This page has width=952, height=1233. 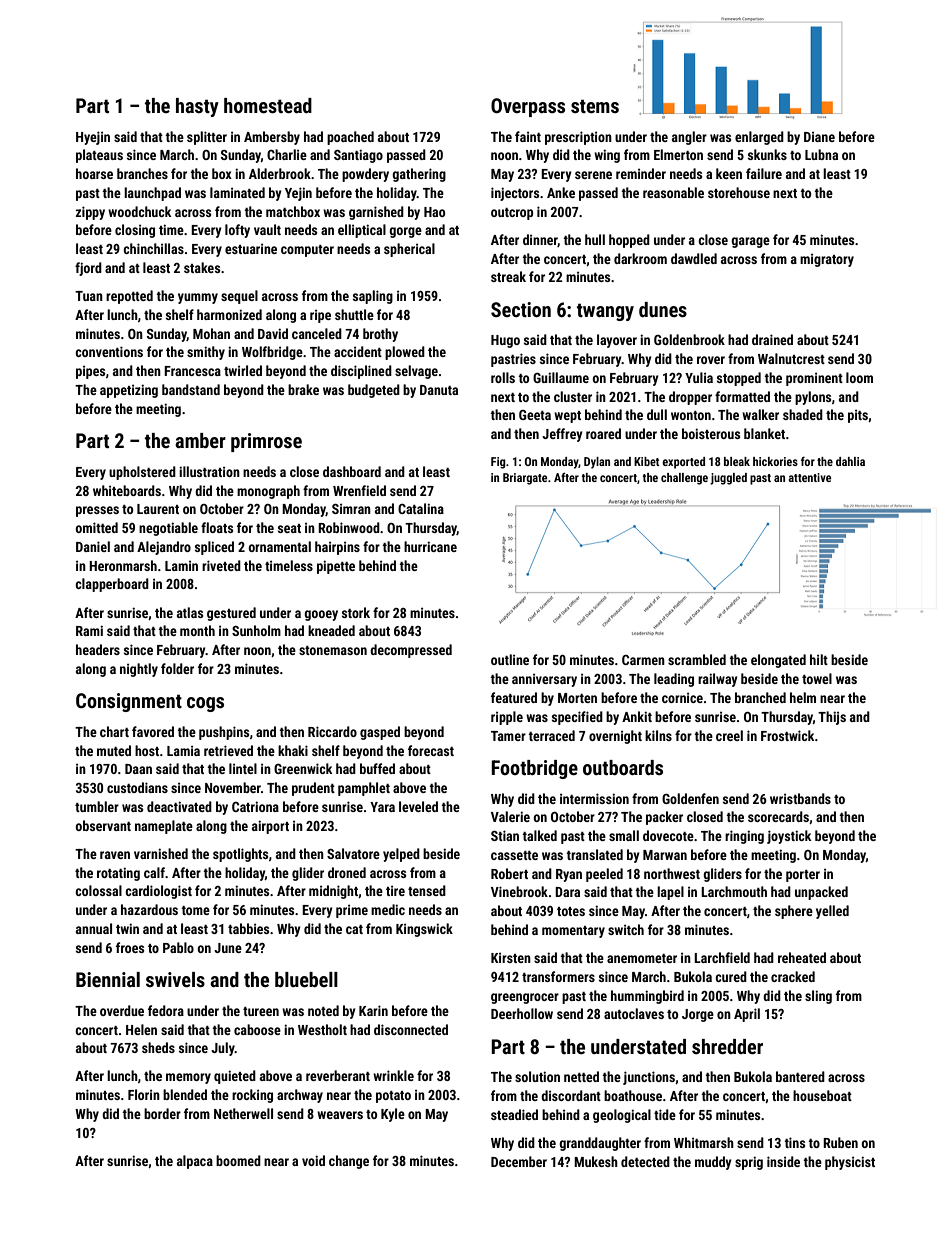 I want to click on dropper, so click(x=690, y=398).
